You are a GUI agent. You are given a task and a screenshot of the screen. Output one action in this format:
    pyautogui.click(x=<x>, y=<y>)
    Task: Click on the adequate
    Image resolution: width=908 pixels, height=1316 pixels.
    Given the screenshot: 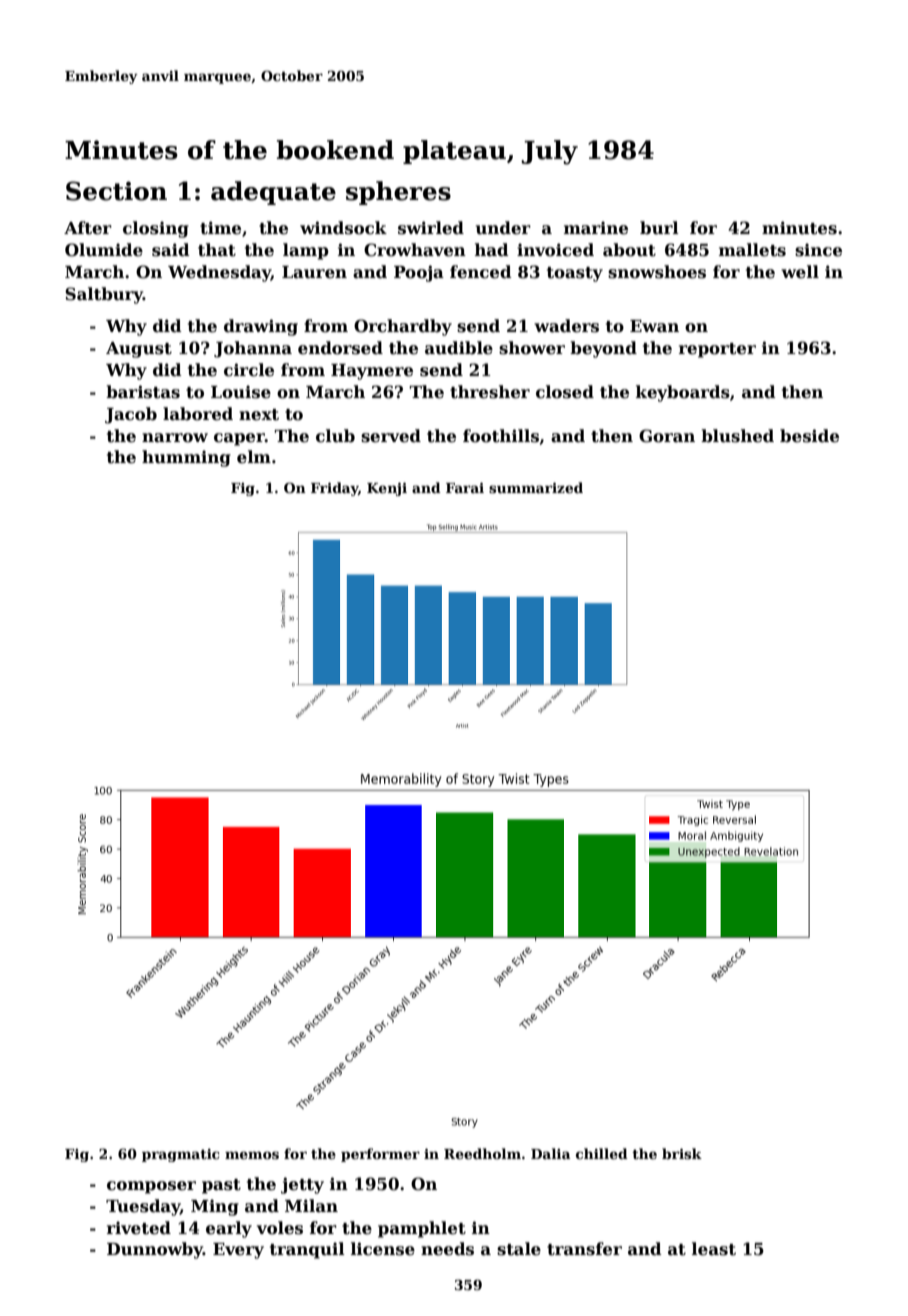 What is the action you would take?
    pyautogui.click(x=273, y=193)
